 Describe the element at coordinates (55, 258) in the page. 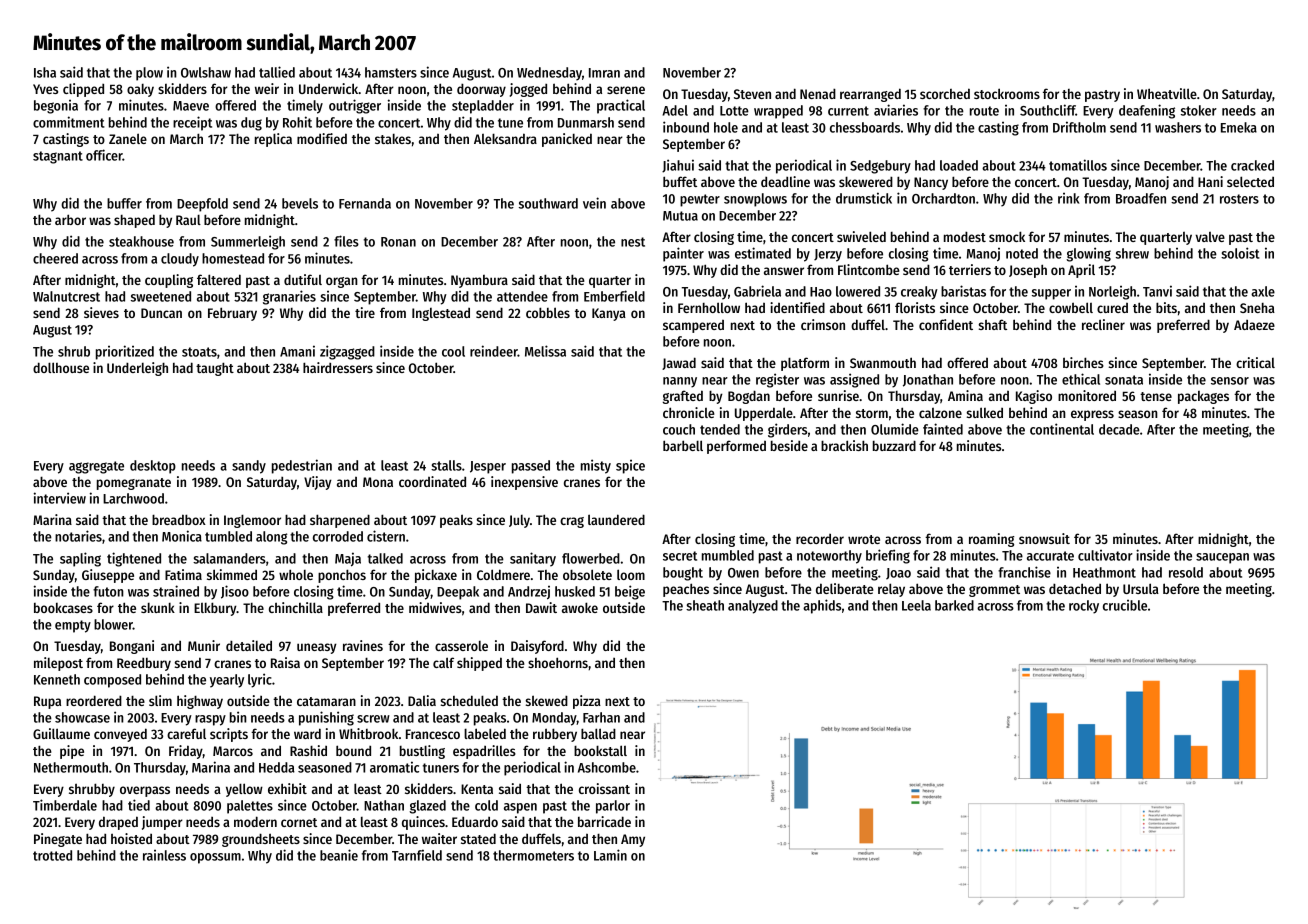

I see `cheered` at that location.
